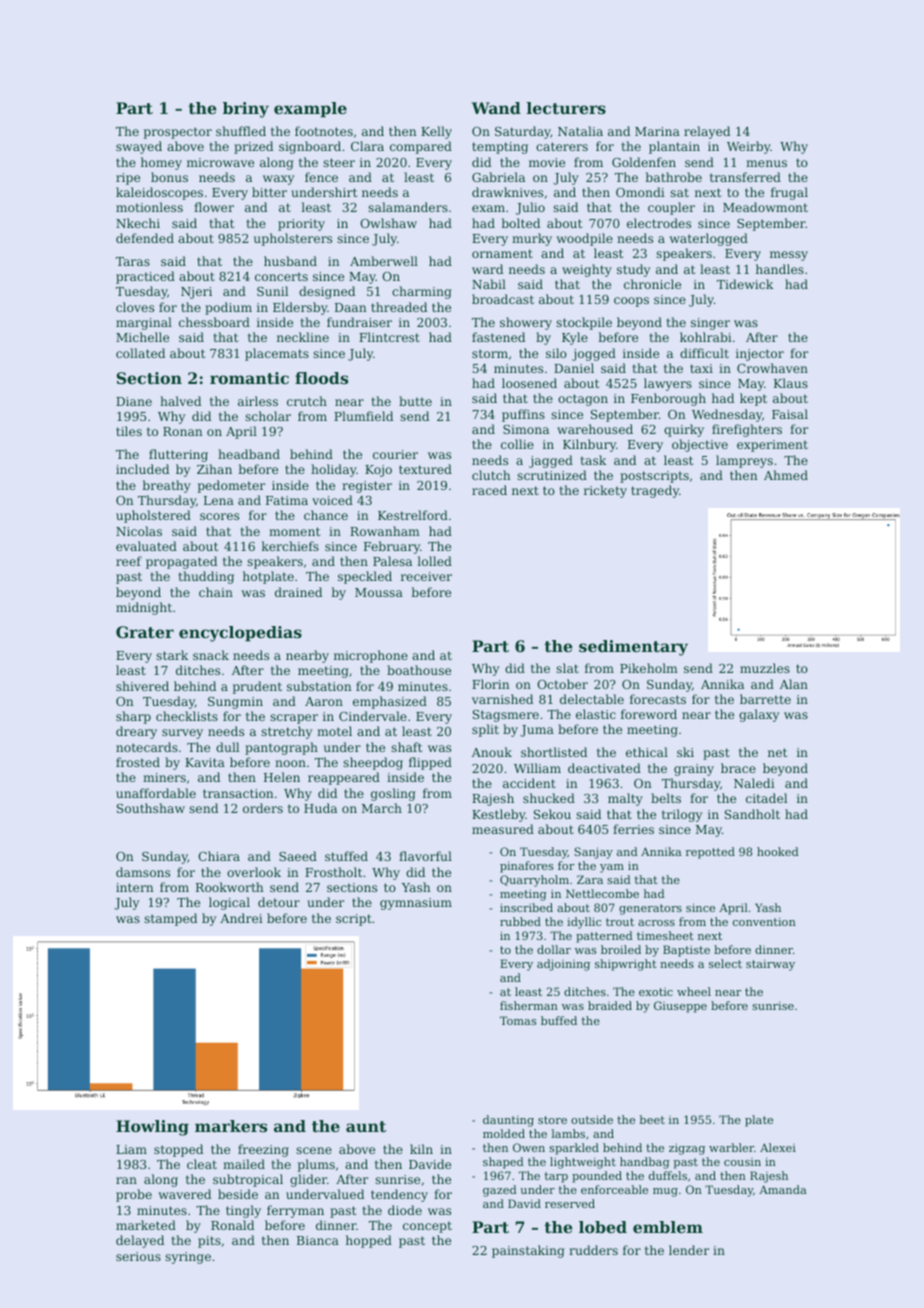 This image has width=924, height=1308. Describe the element at coordinates (520, 921) in the image. I see `rubbed` at that location.
